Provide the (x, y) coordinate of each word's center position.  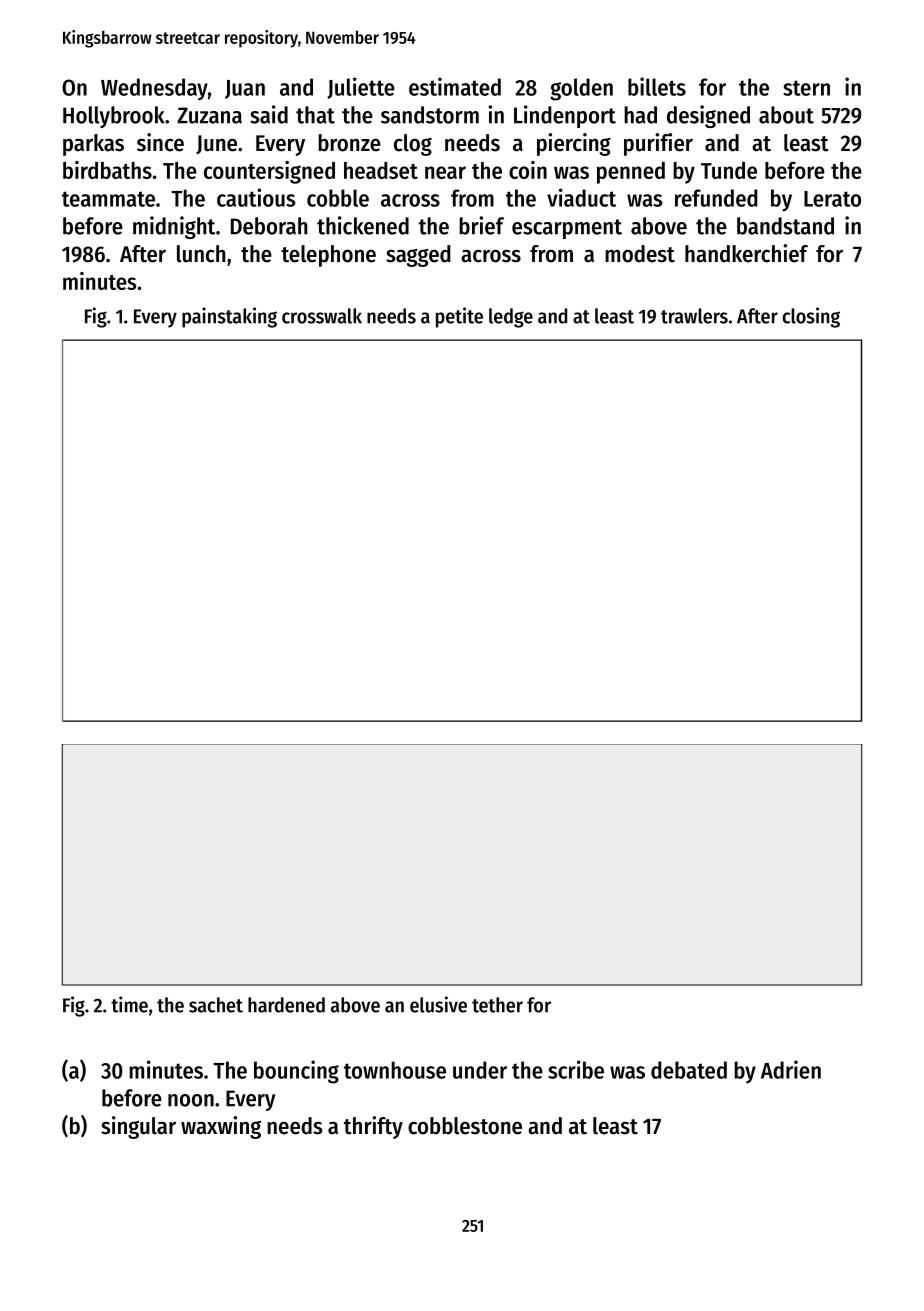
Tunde (729, 170)
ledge (511, 318)
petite (459, 317)
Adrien (791, 1069)
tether (497, 1005)
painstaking (229, 317)
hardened (286, 1005)
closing (811, 317)
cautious (256, 197)
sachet (216, 1005)
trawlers (694, 316)
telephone (328, 256)
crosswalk (322, 316)
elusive (438, 1004)
